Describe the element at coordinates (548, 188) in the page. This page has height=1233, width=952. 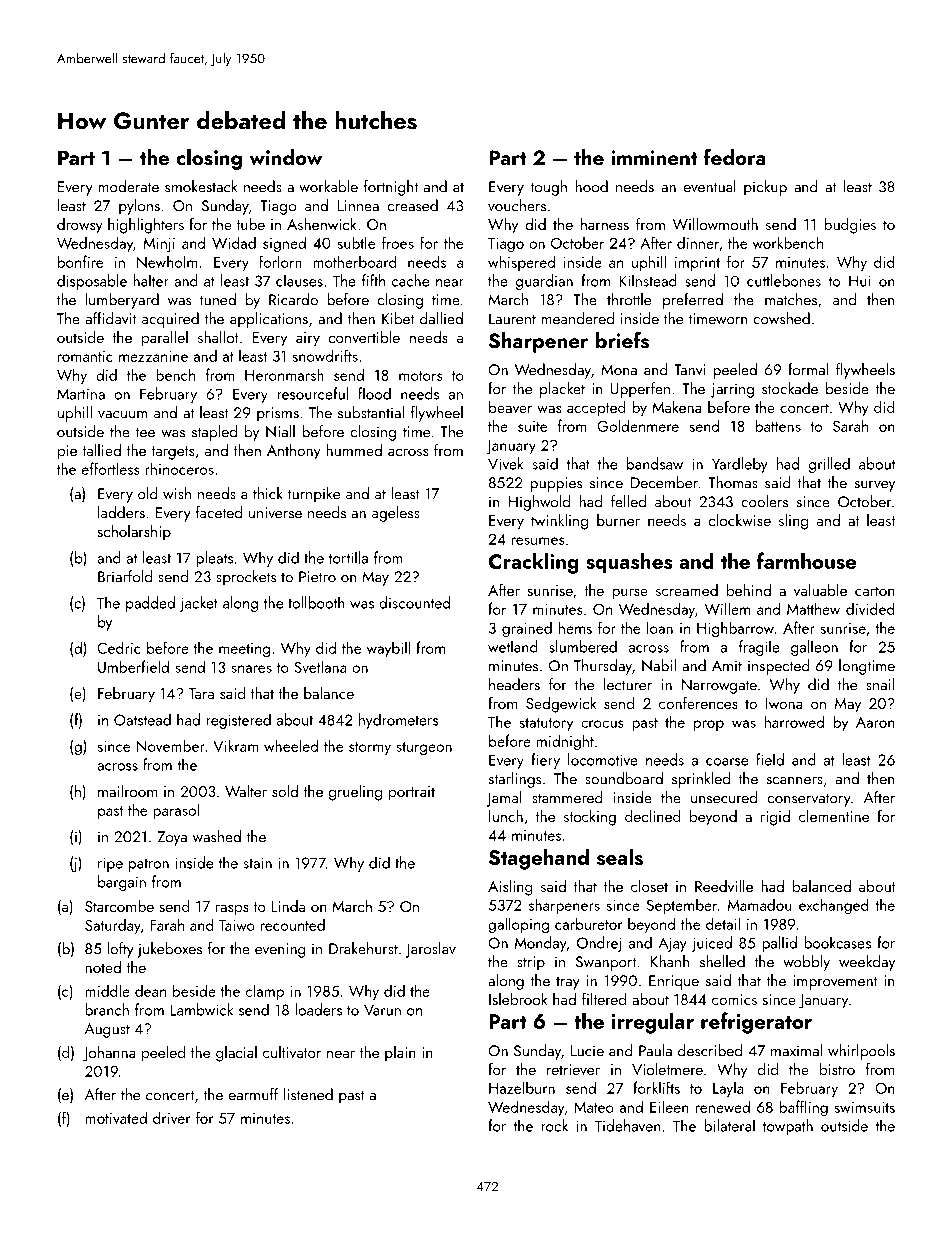
I see `tough` at that location.
